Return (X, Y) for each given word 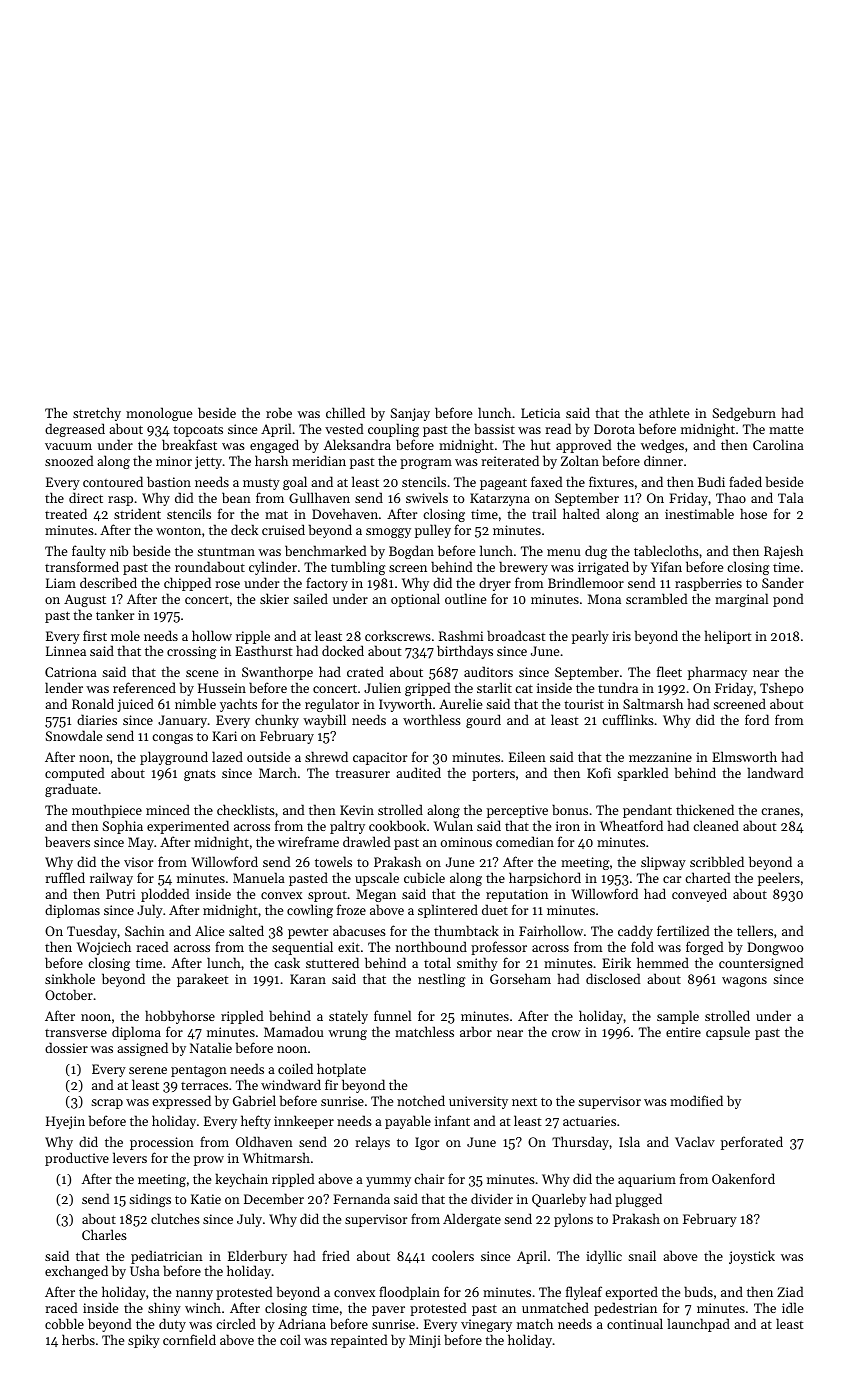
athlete (669, 412)
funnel (392, 1015)
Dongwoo (775, 948)
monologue (159, 414)
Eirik (616, 962)
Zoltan (580, 460)
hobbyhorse (180, 1017)
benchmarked (326, 550)
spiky (144, 1341)
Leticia (540, 413)
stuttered (332, 962)
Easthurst (264, 650)
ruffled (65, 877)
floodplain (409, 1293)
